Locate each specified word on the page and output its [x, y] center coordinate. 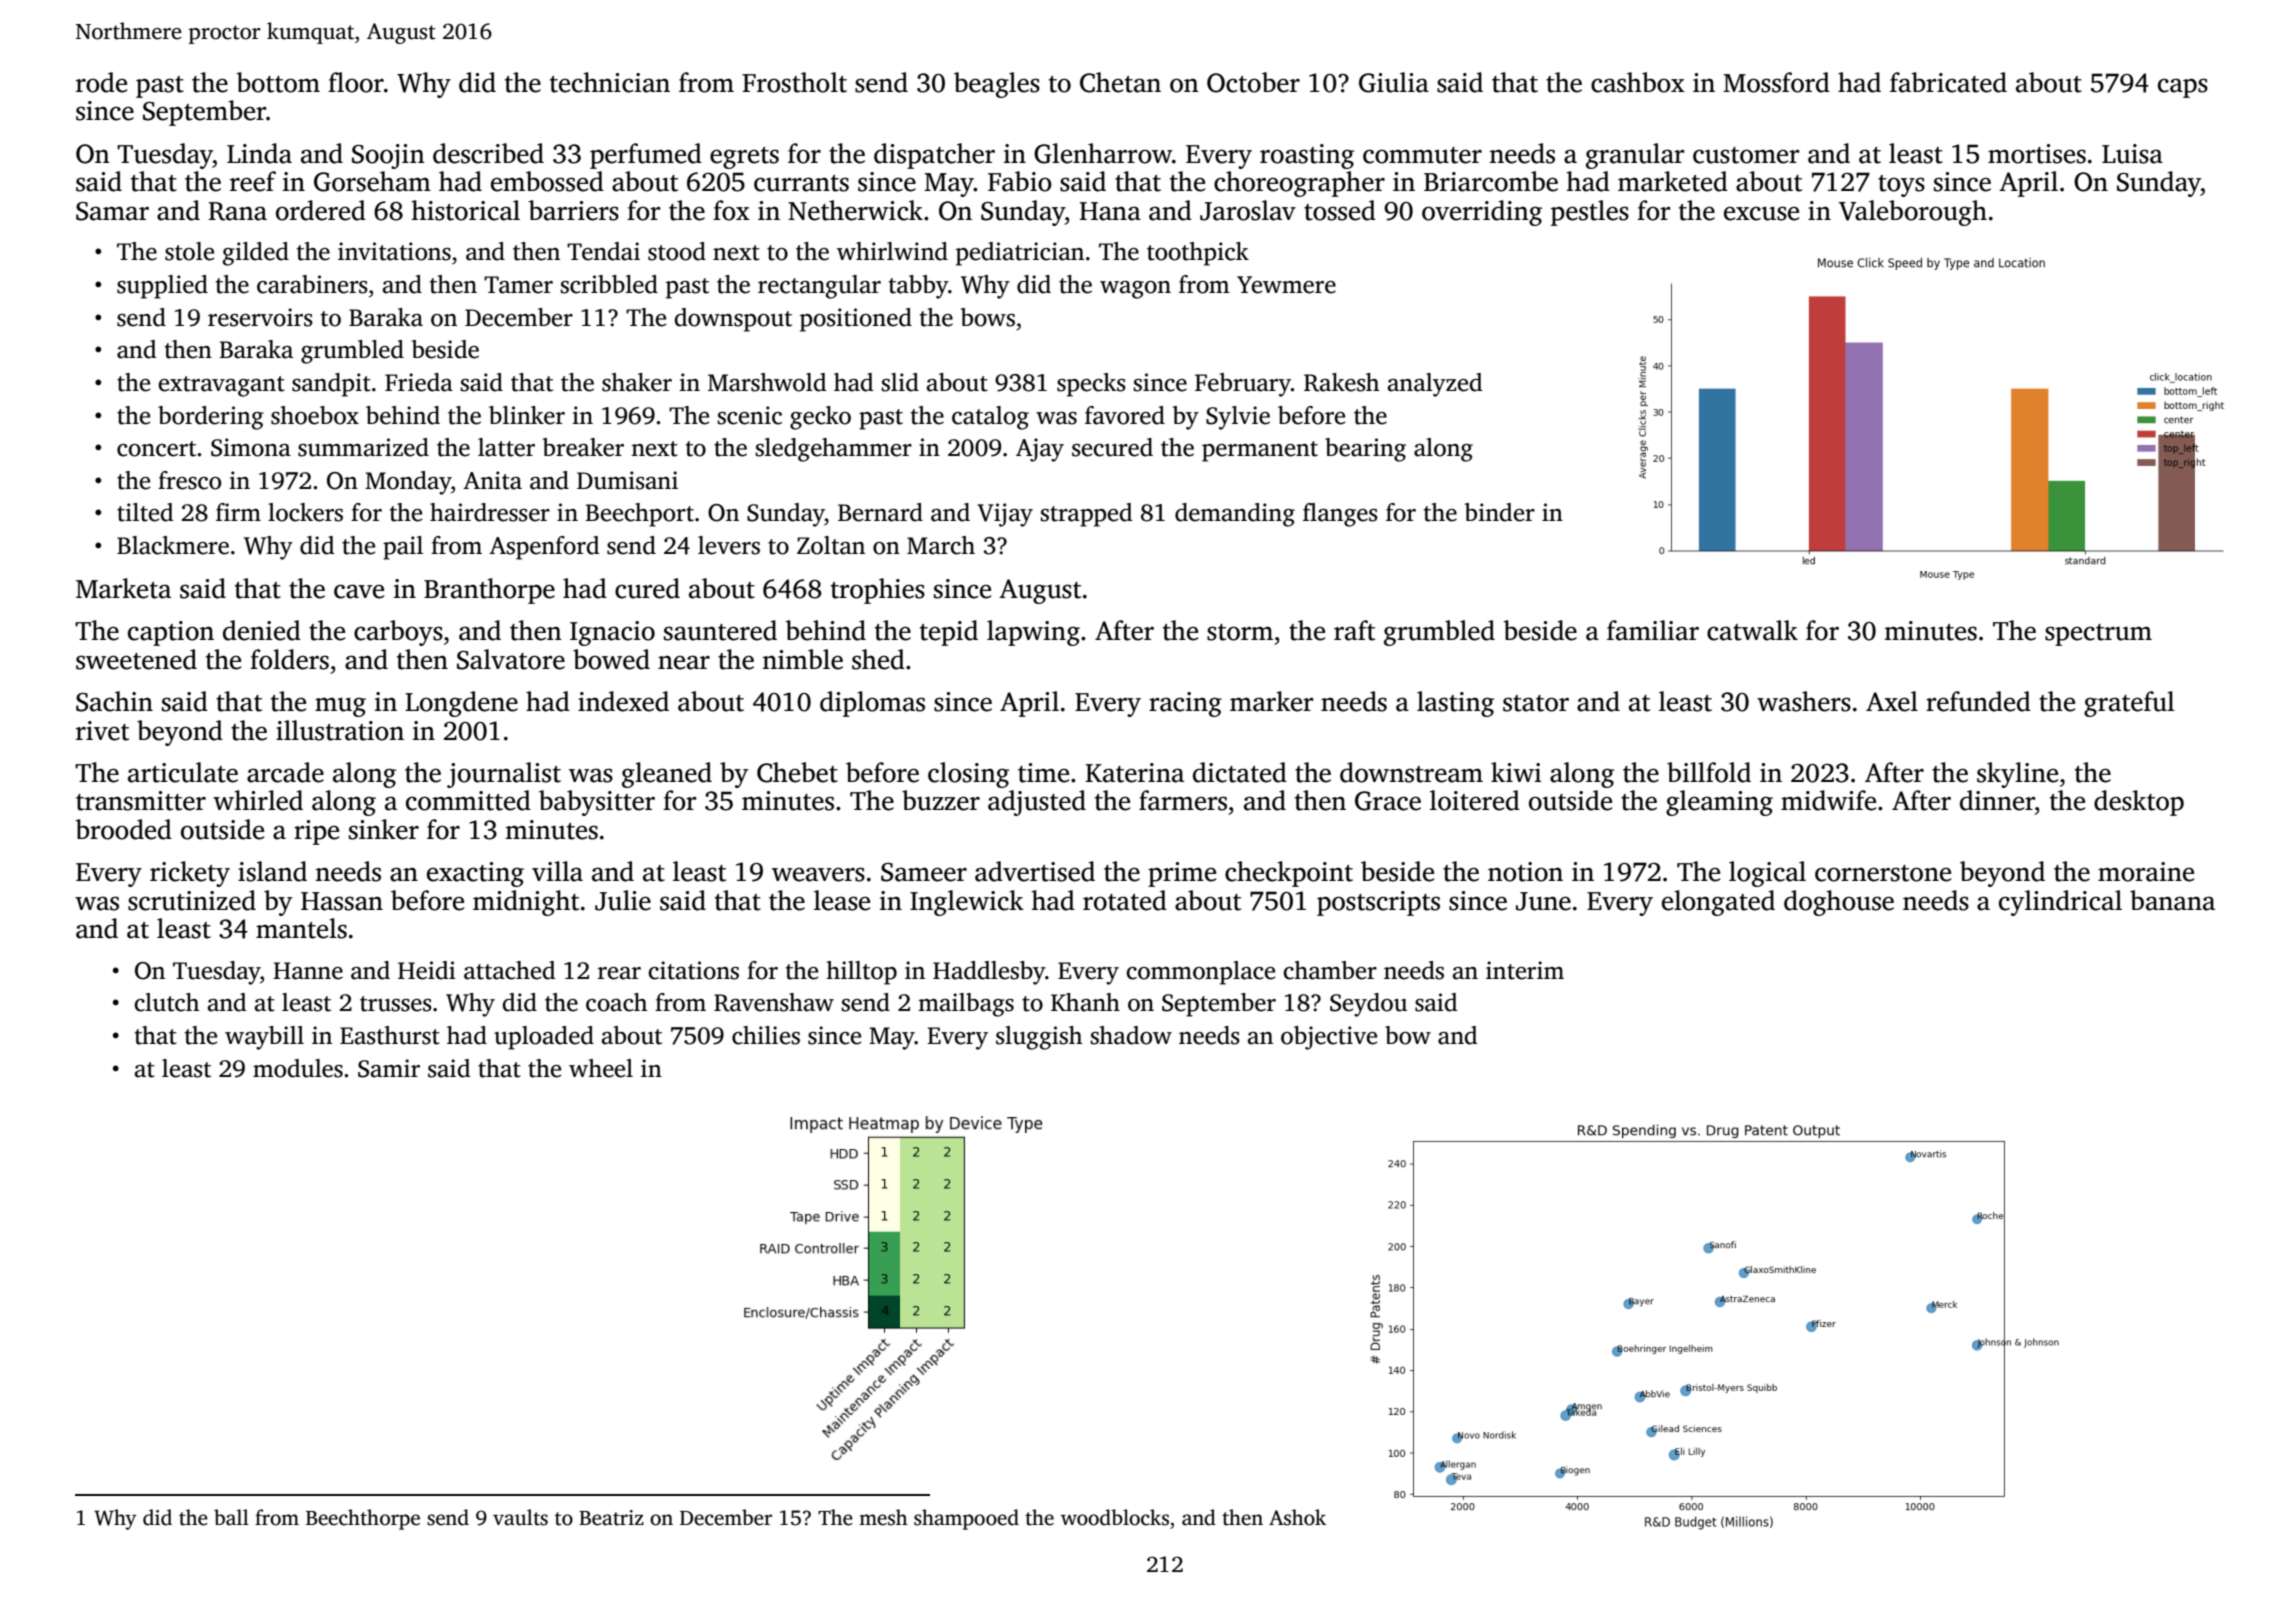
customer [1746, 155]
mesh [883, 1517]
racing [1185, 704]
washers [1804, 701]
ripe [316, 832]
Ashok [1297, 1517]
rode [101, 82]
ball [231, 1517]
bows [988, 317]
